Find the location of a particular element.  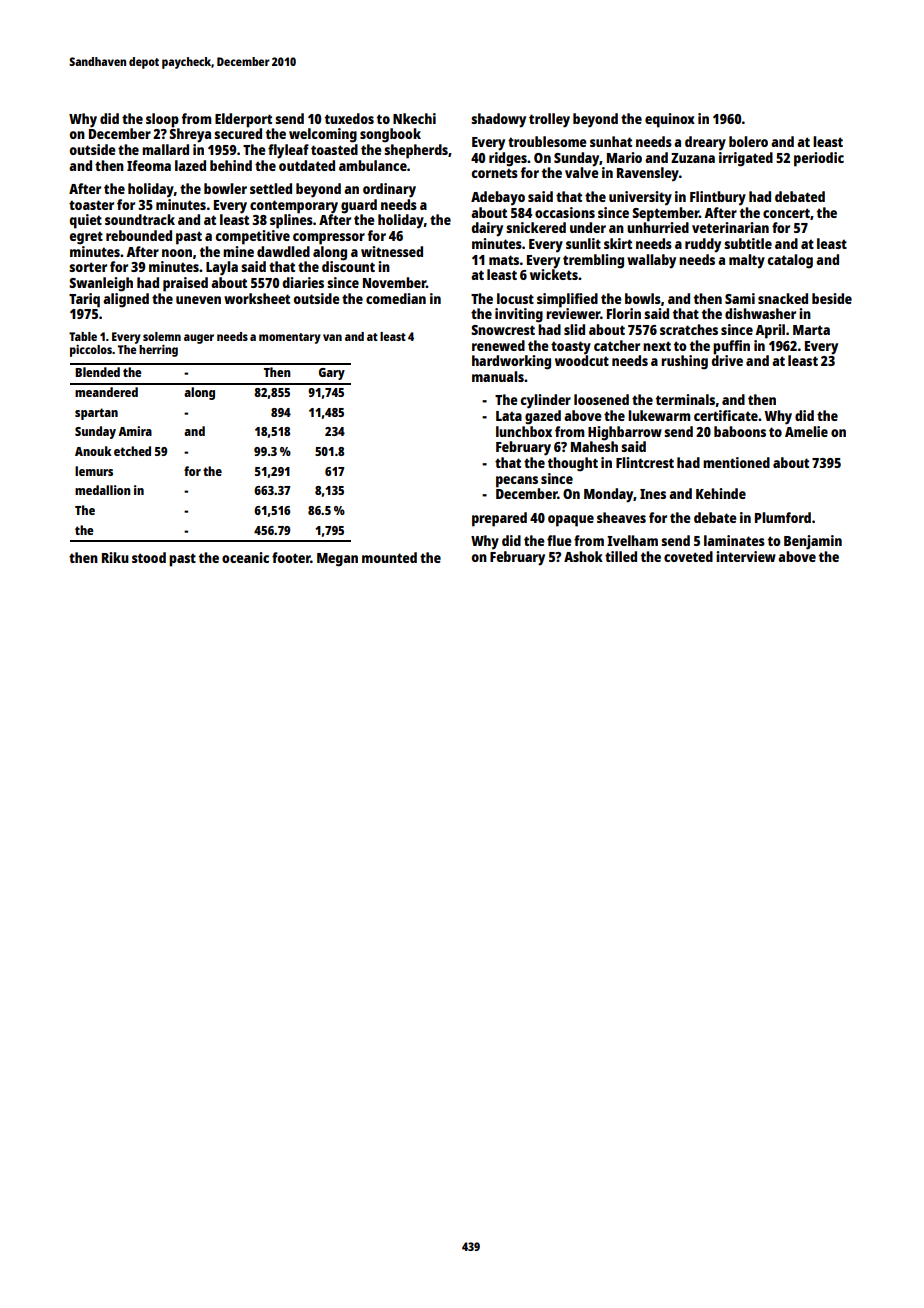

skirt is located at coordinates (618, 243).
